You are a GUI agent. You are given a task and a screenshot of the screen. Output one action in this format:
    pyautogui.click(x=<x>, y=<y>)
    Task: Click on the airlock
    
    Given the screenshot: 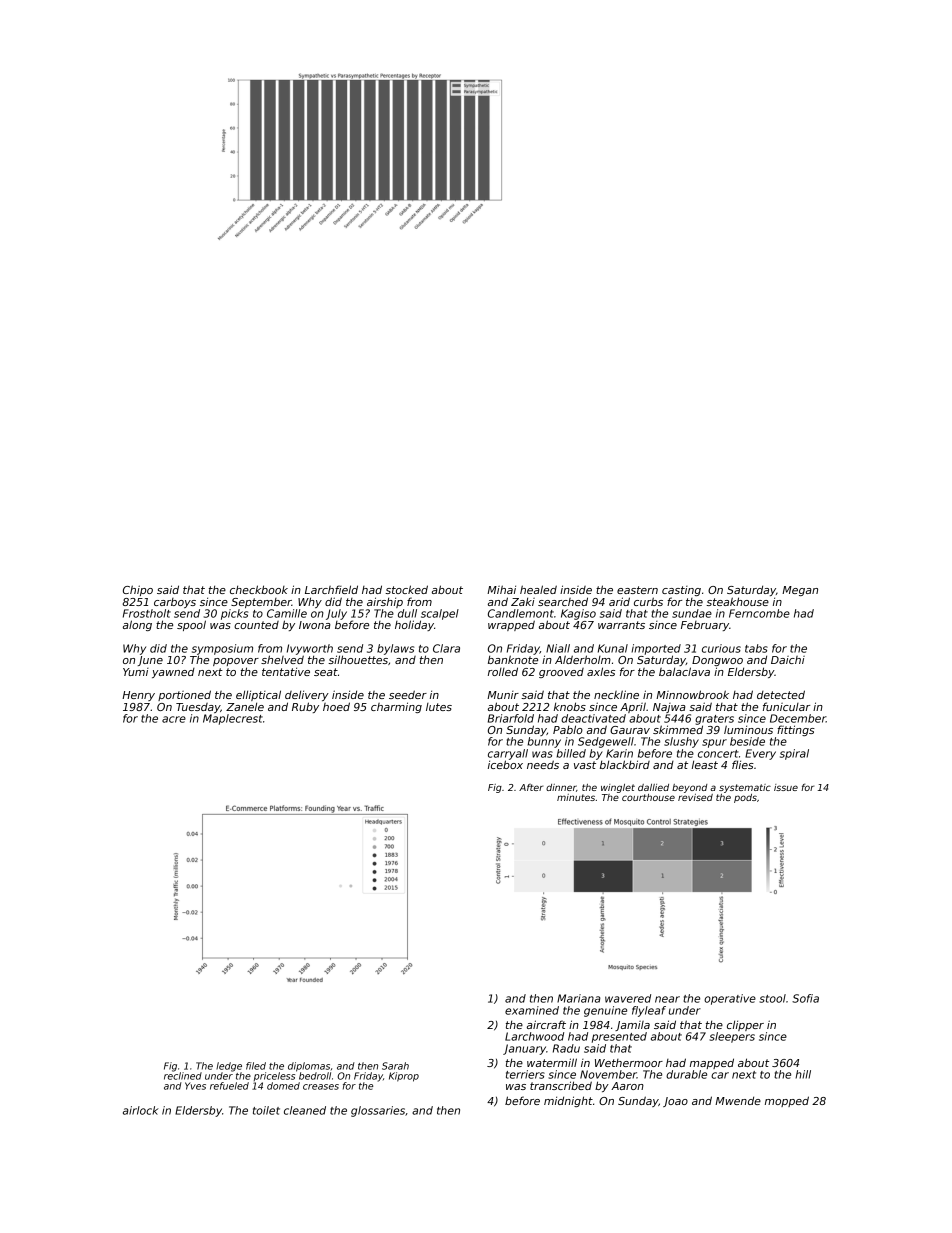 What is the action you would take?
    pyautogui.click(x=141, y=1110)
